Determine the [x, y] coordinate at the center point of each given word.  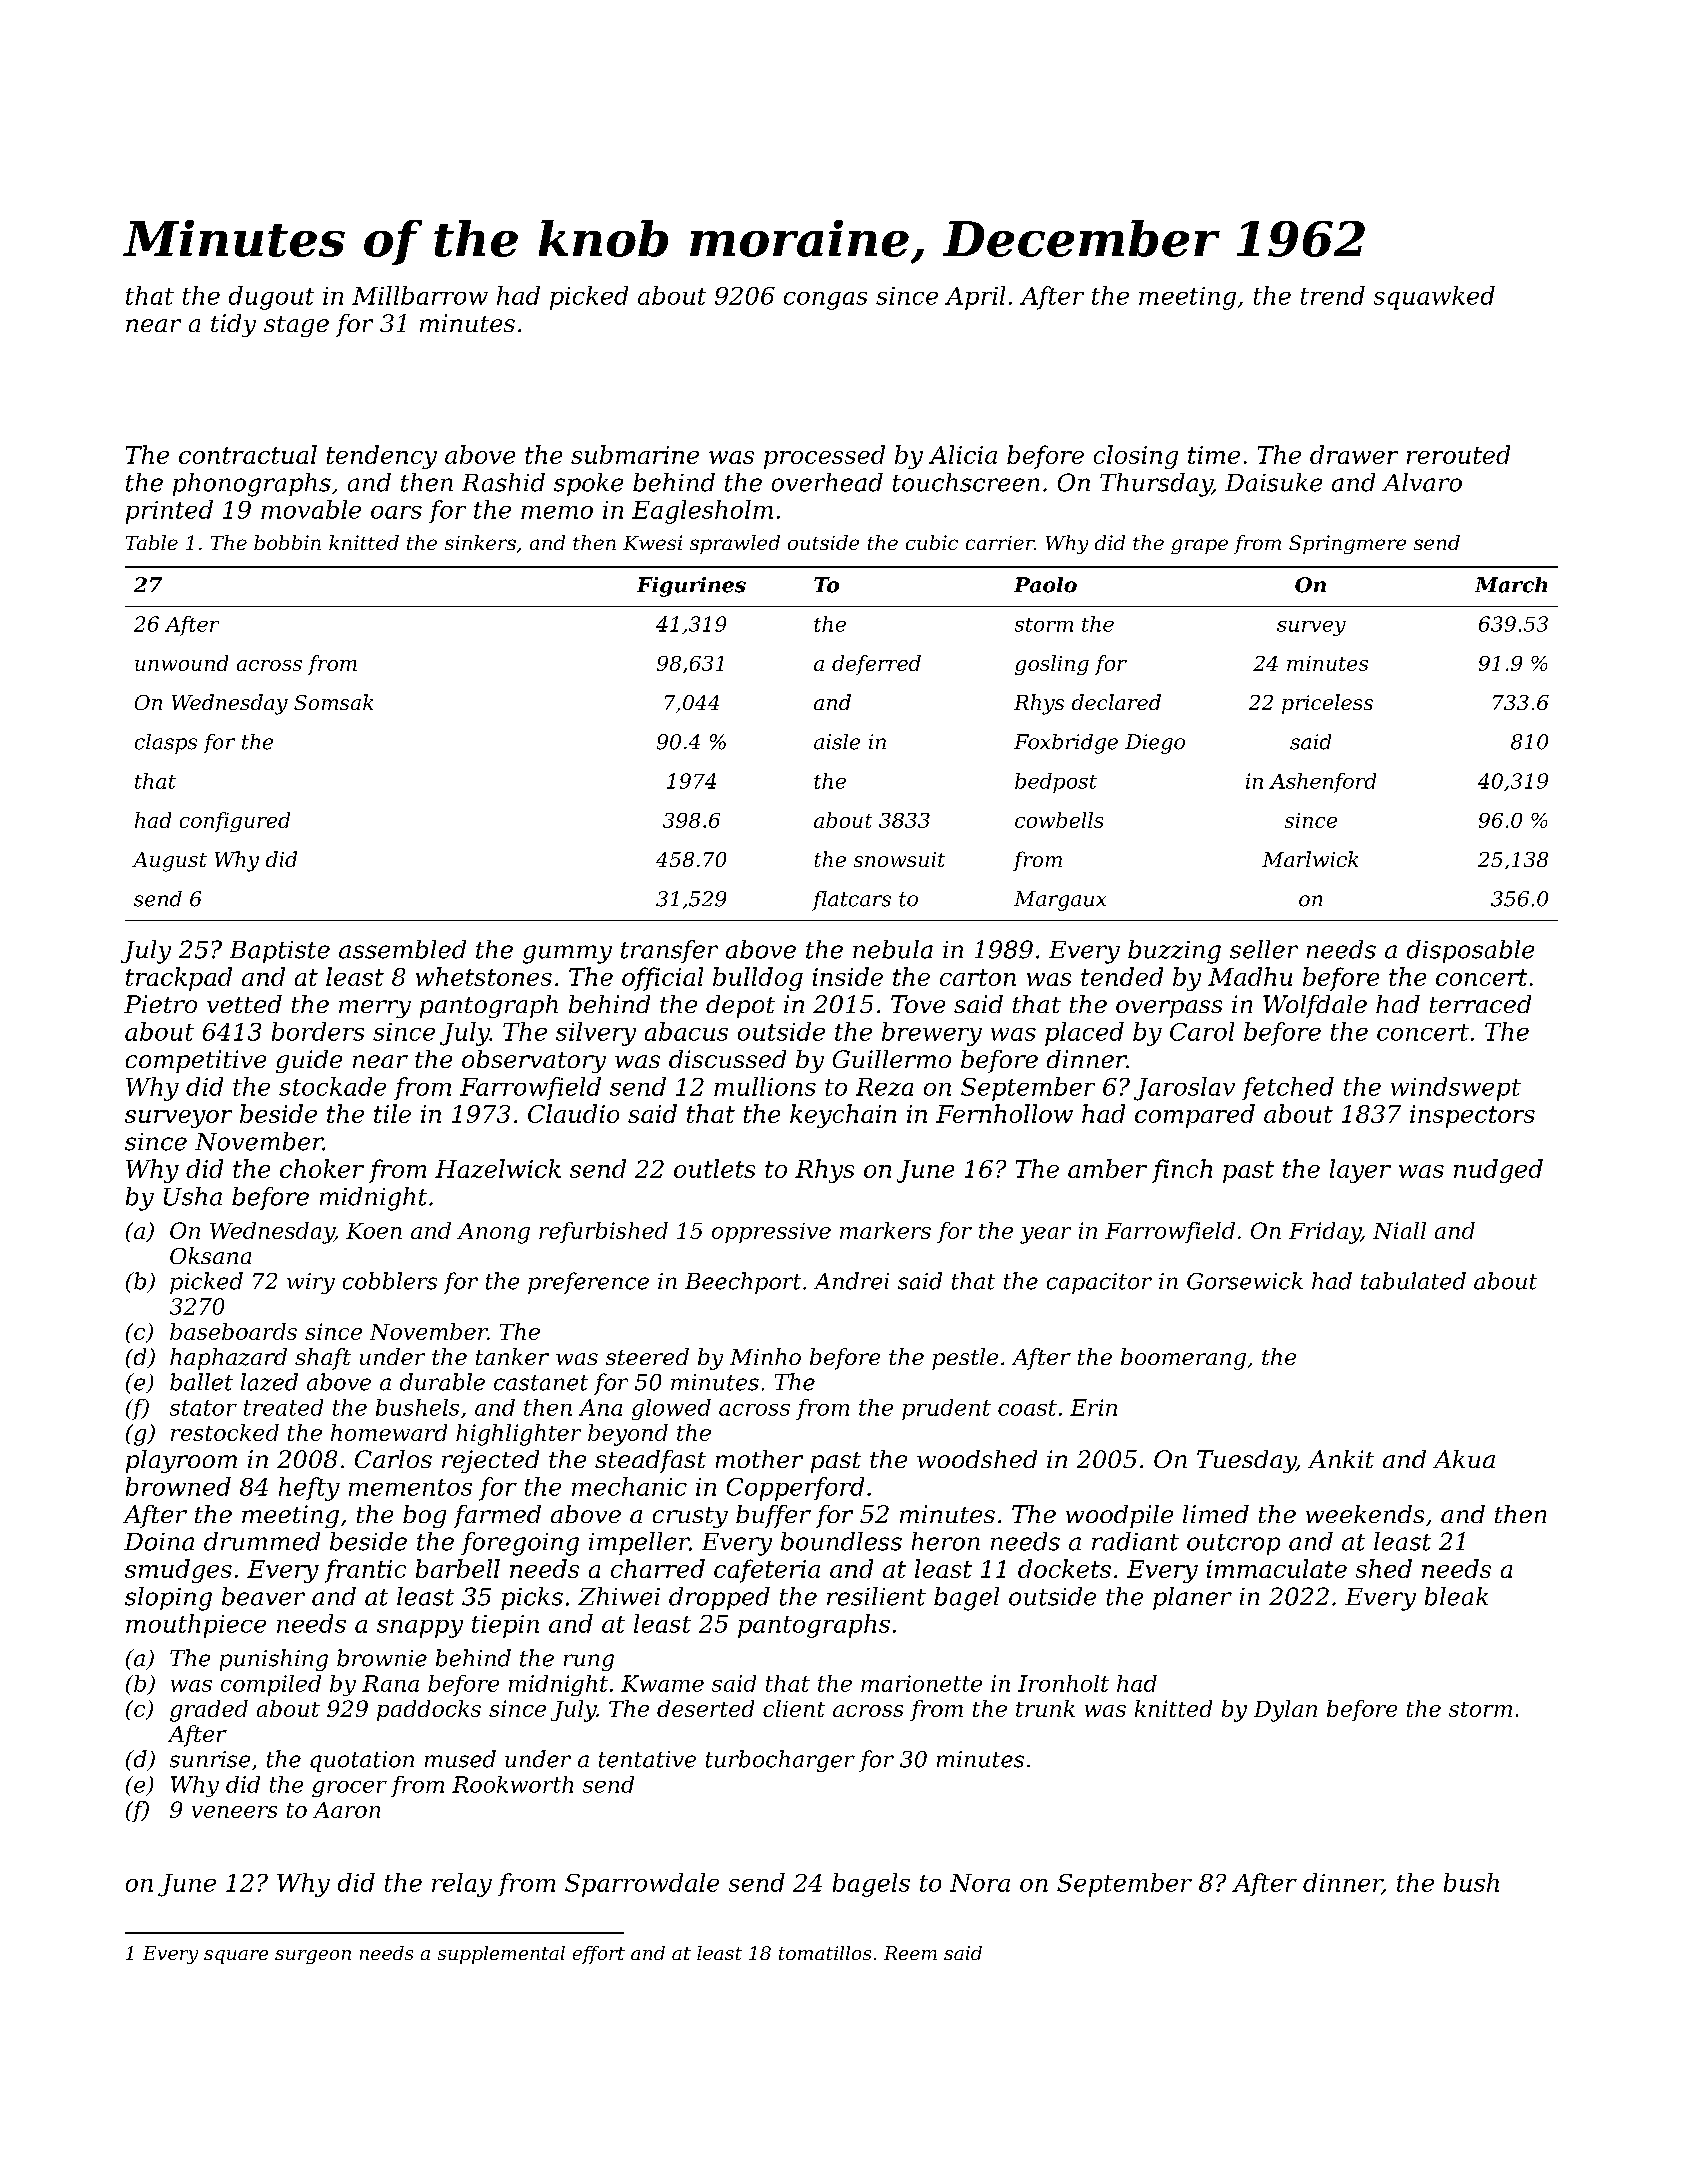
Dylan [1285, 1711]
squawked [1434, 298]
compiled [271, 1685]
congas [825, 301]
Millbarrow [420, 295]
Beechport [743, 1283]
